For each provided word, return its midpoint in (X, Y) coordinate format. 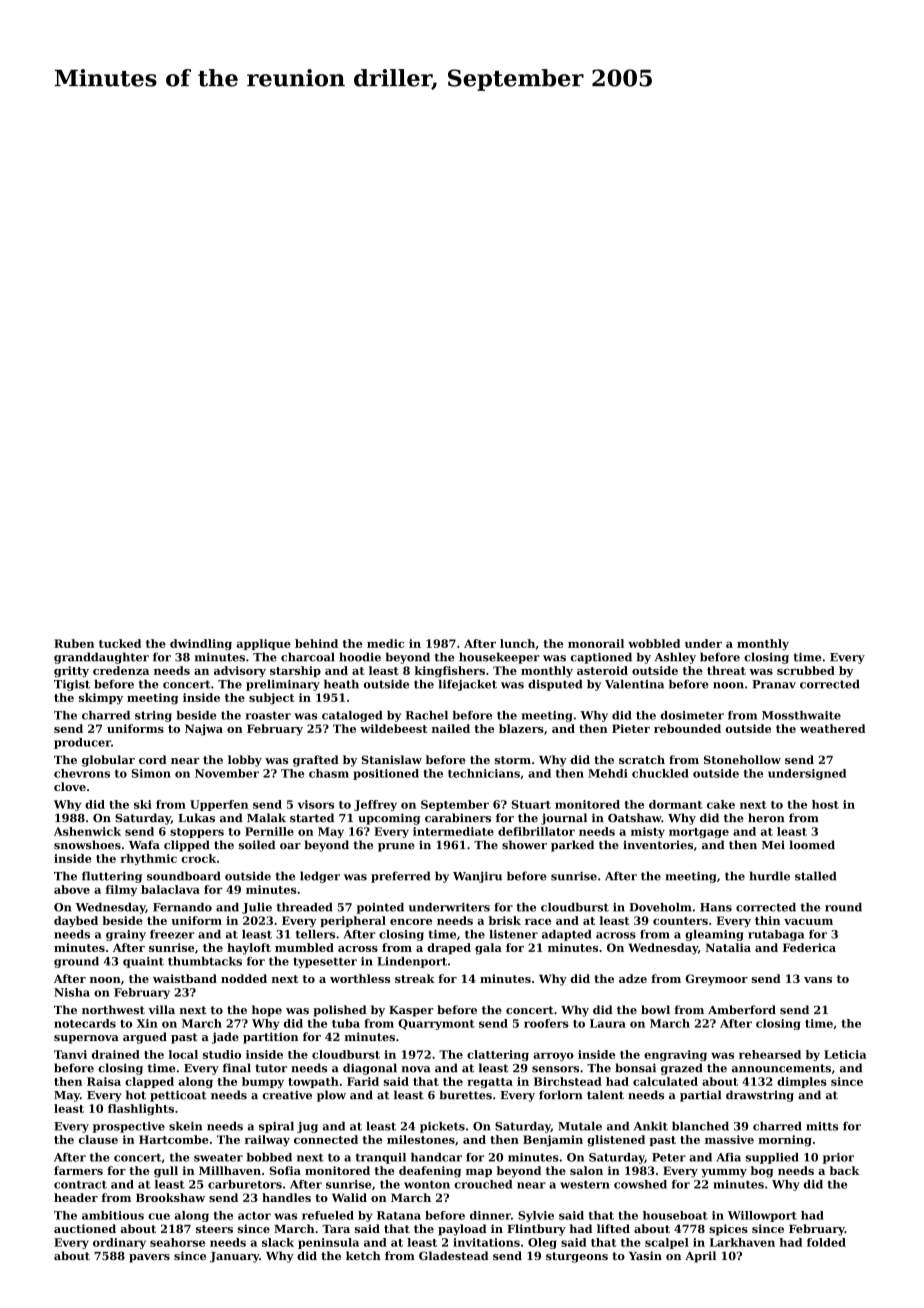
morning (785, 1141)
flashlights (141, 1109)
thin (767, 920)
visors (316, 804)
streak (415, 978)
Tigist (72, 685)
